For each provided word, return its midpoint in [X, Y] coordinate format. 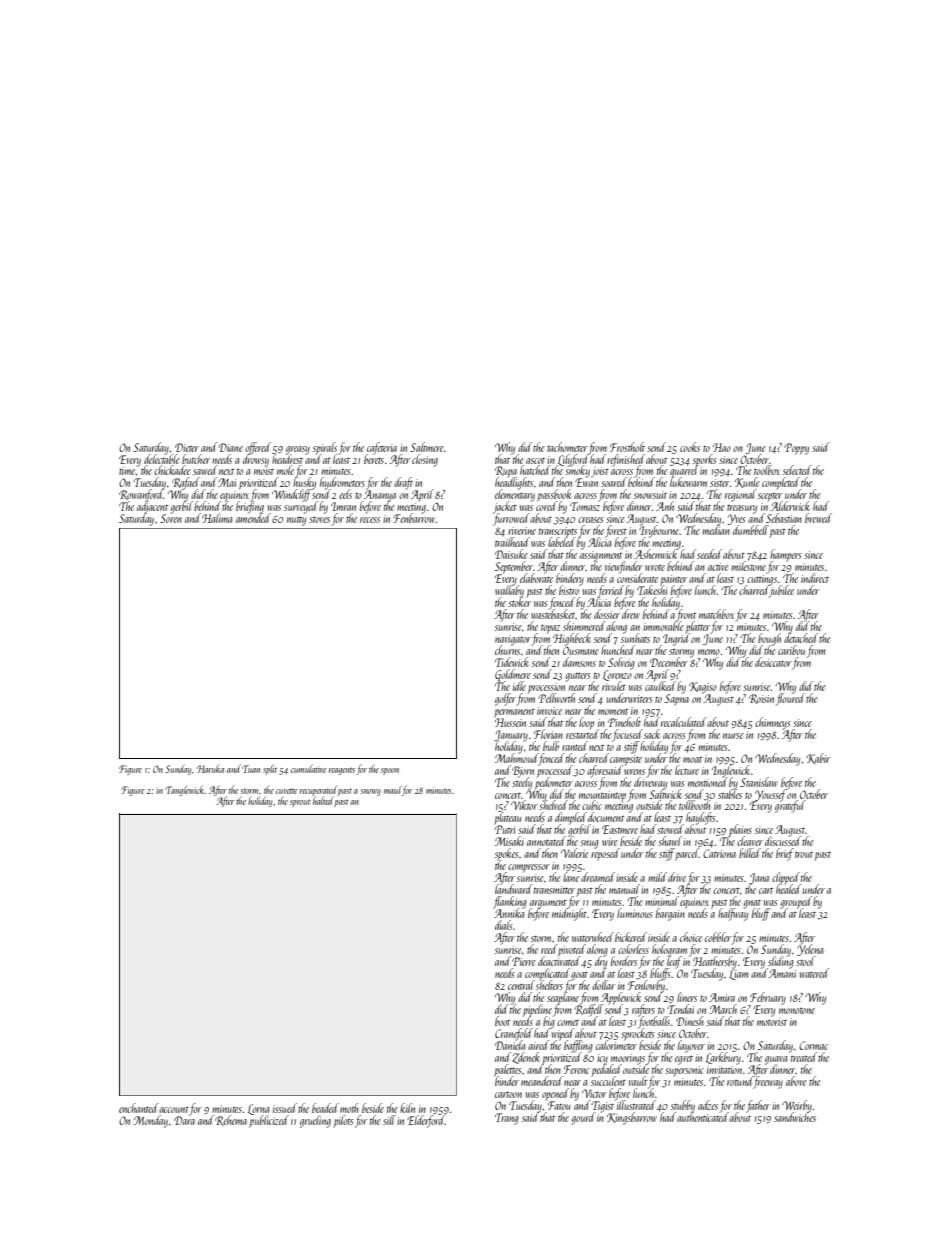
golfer [505, 699]
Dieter [187, 447]
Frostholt [627, 447]
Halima [217, 518]
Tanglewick [185, 790]
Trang [507, 1119]
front [686, 615]
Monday [150, 1121]
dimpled [571, 818]
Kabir [818, 758]
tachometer [567, 447]
